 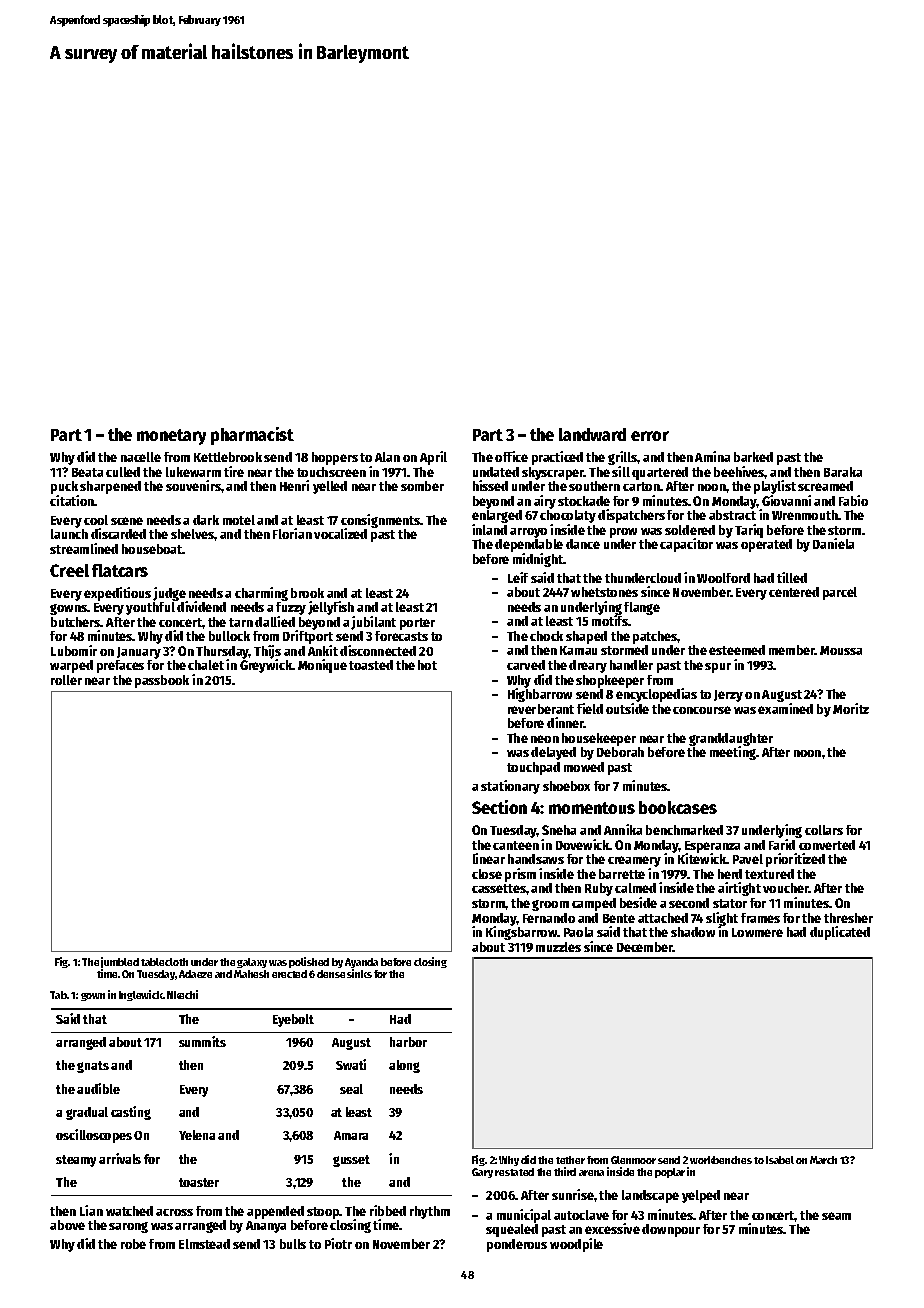 I want to click on groom, so click(x=550, y=905).
